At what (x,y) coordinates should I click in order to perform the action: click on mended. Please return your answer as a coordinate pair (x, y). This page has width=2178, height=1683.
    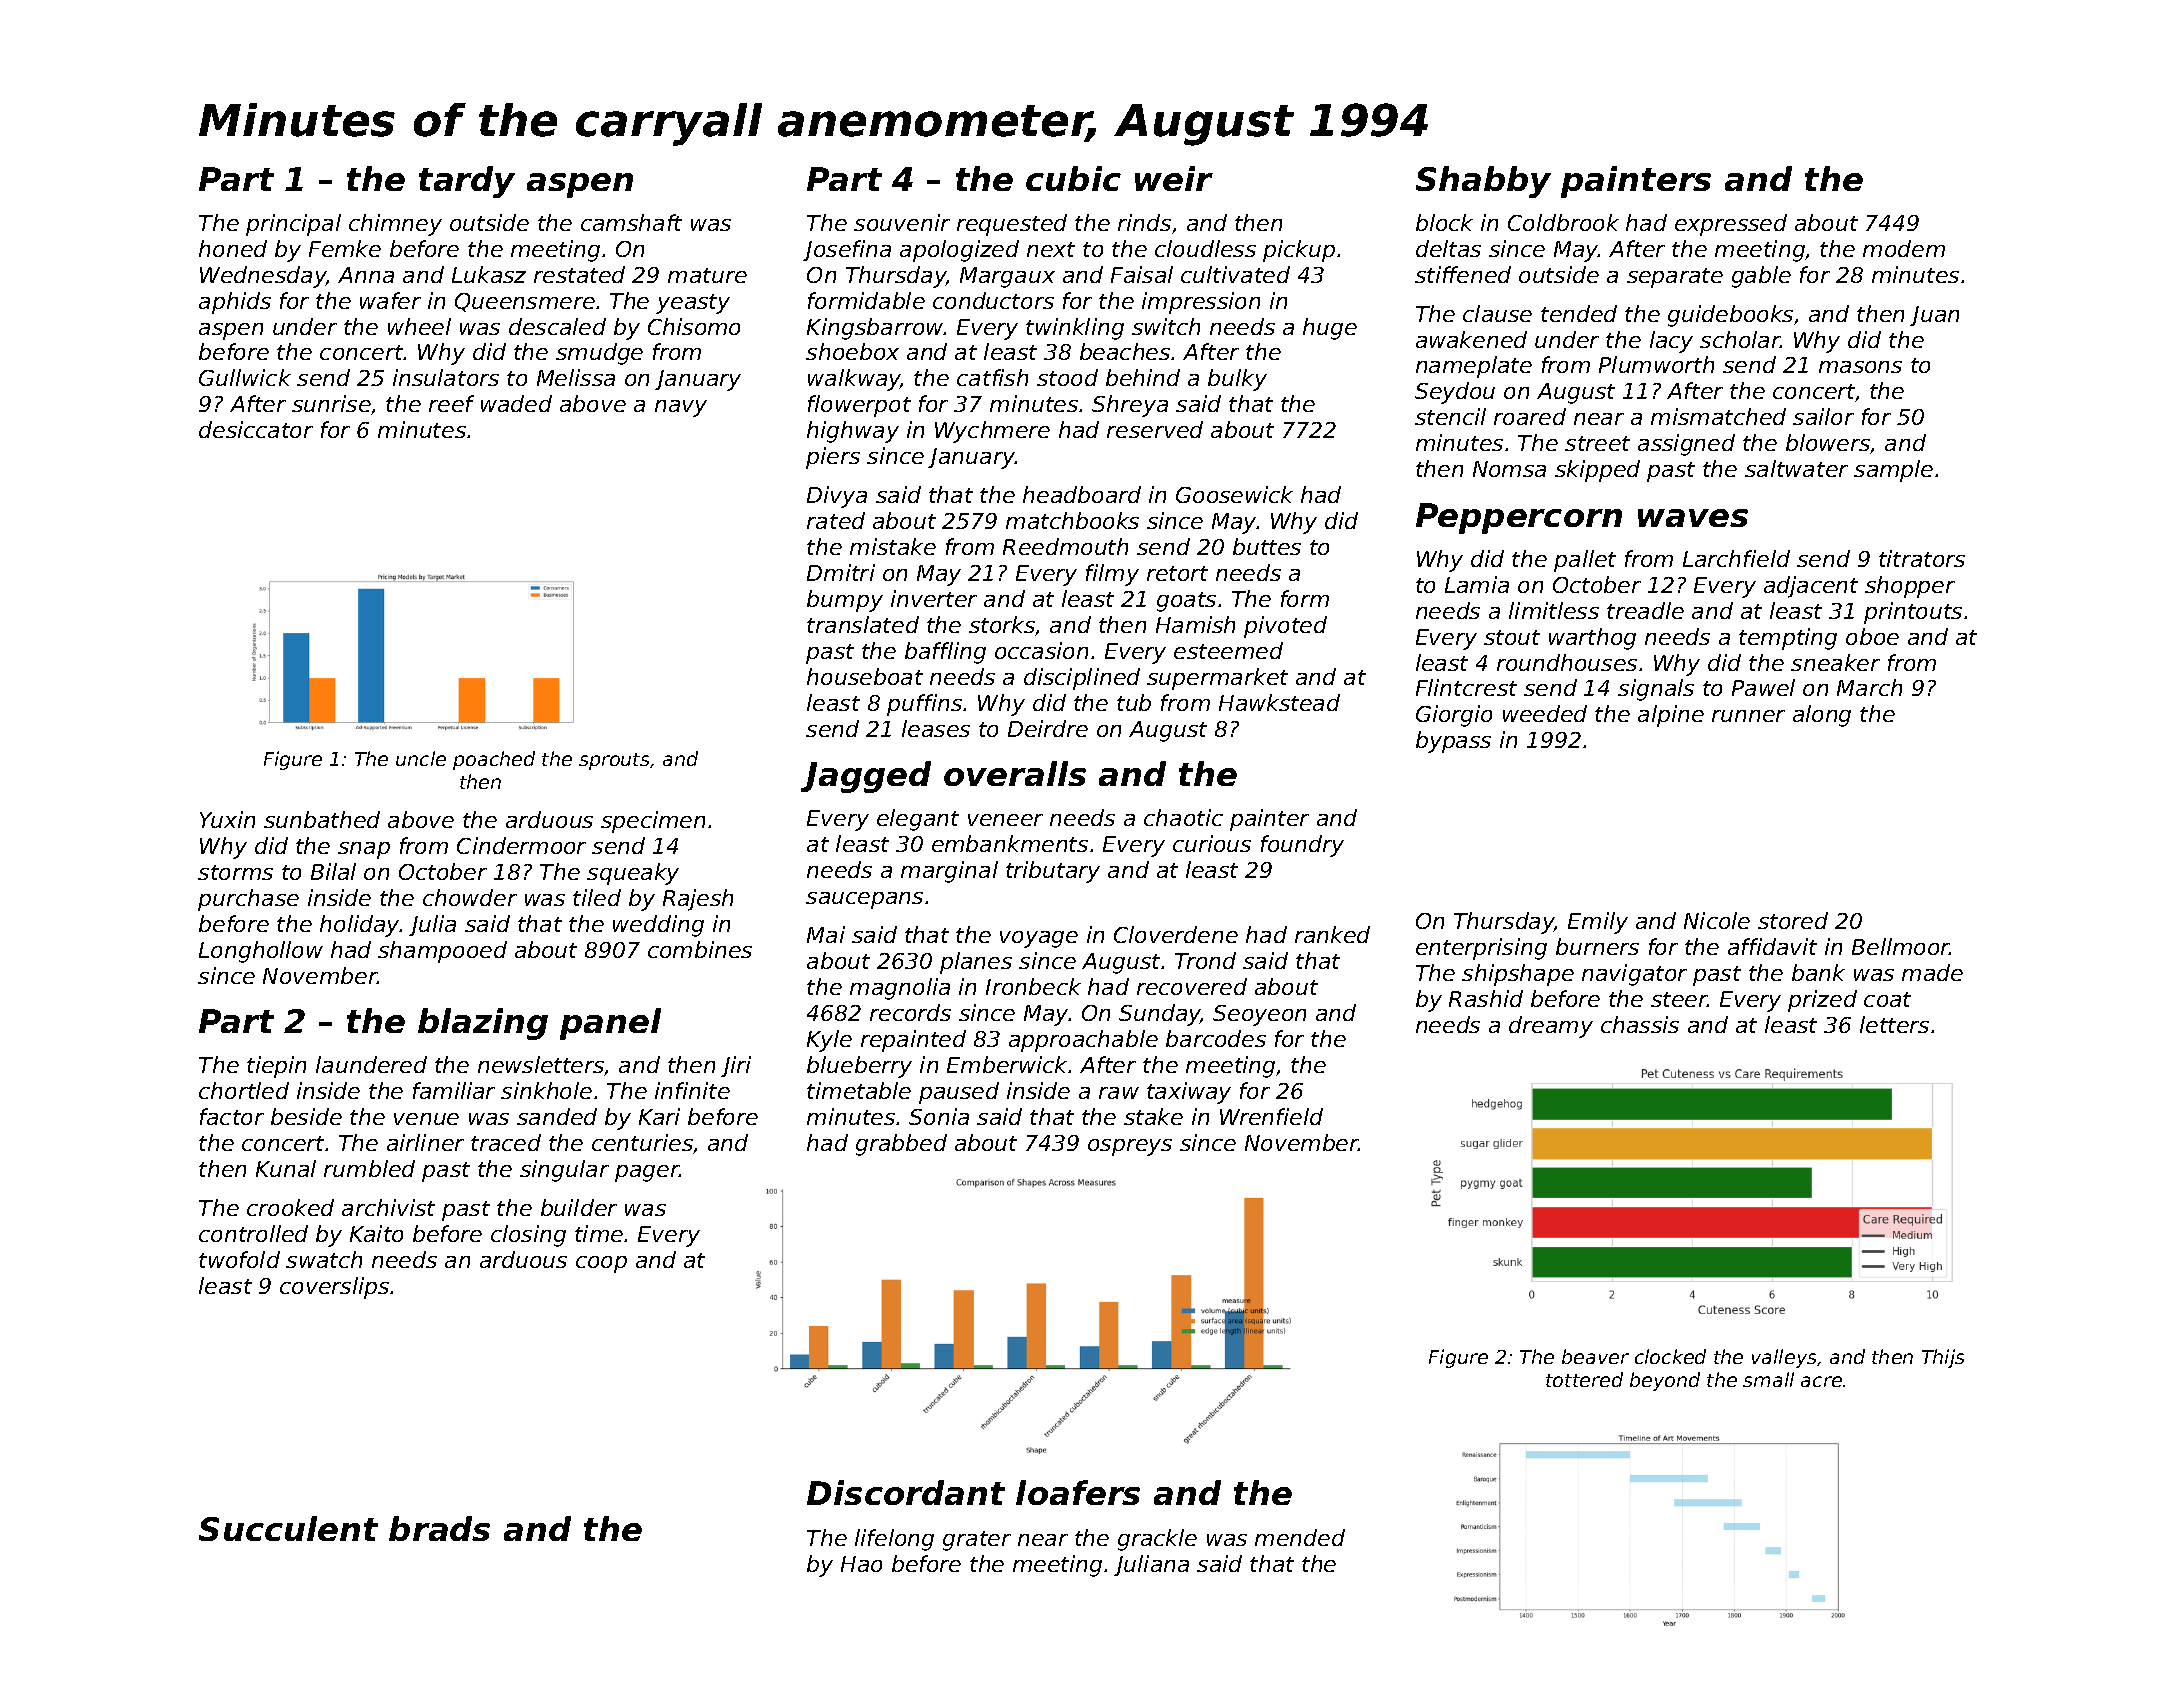
    Looking at the image, I should click on (1300, 1537).
